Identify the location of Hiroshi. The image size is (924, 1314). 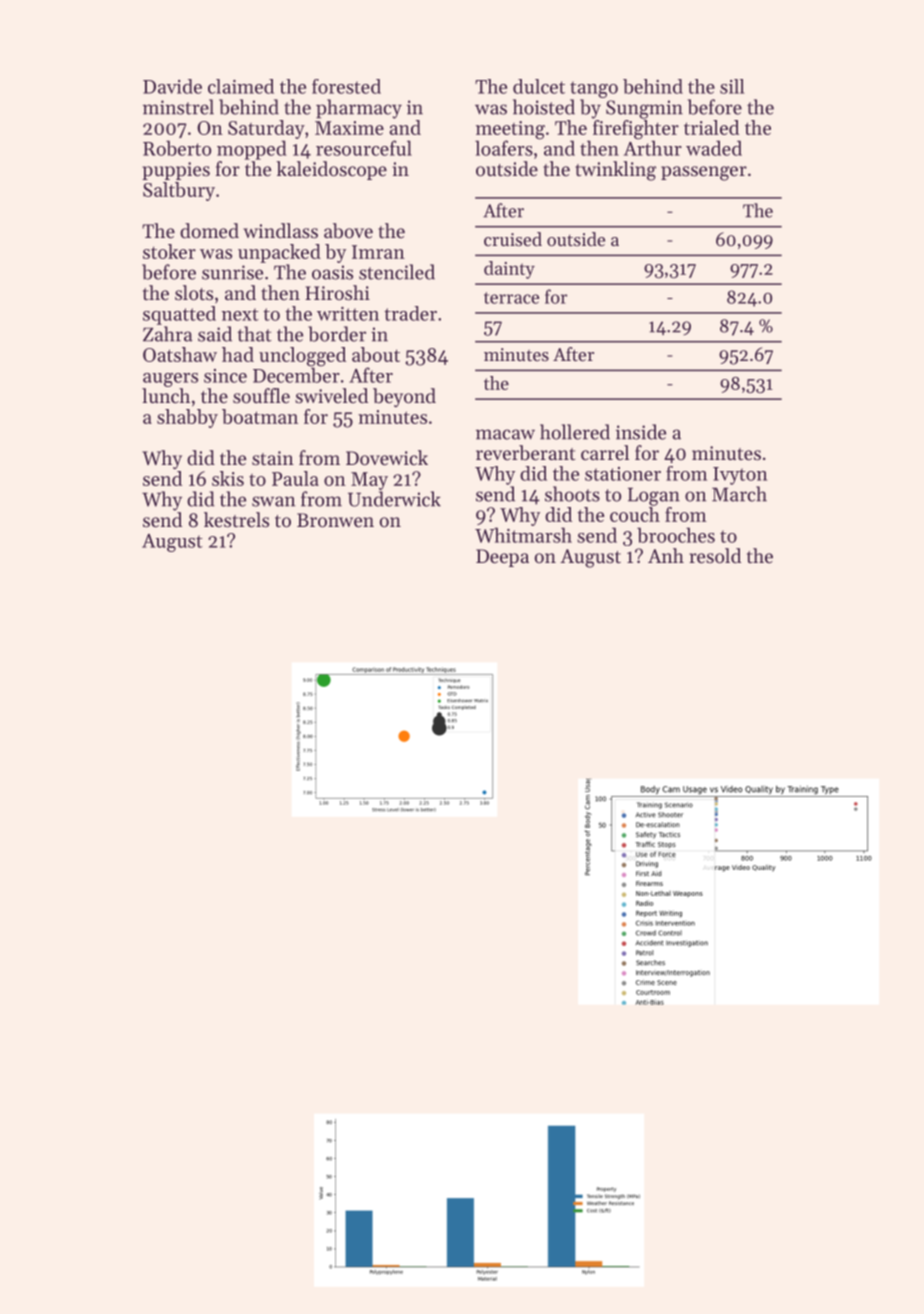
(337, 292).
